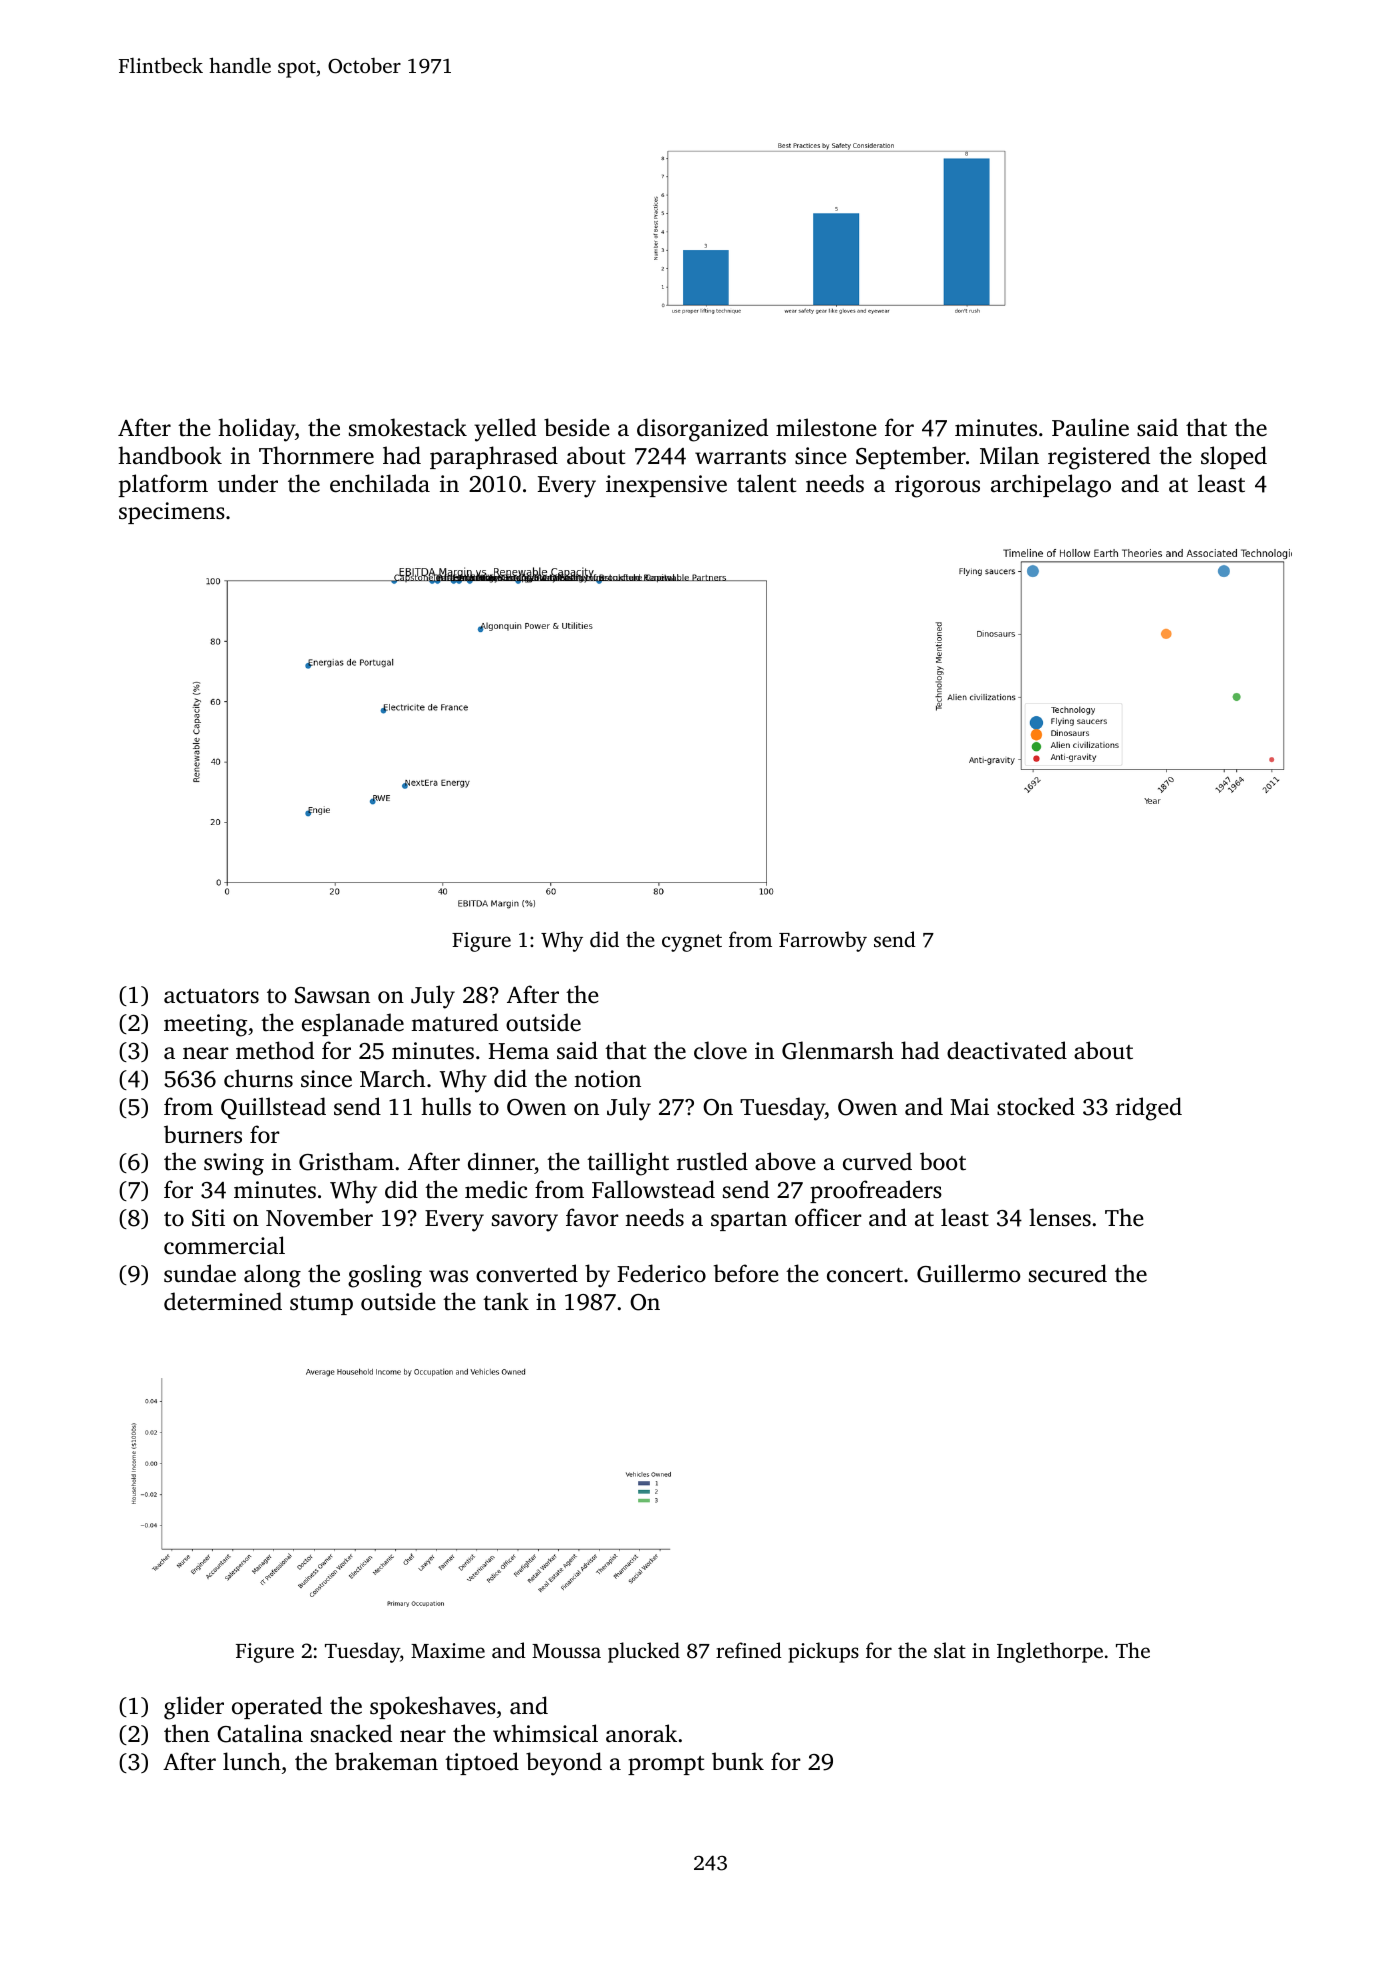 Image resolution: width=1386 pixels, height=1969 pixels. I want to click on Farrowby, so click(823, 941).
